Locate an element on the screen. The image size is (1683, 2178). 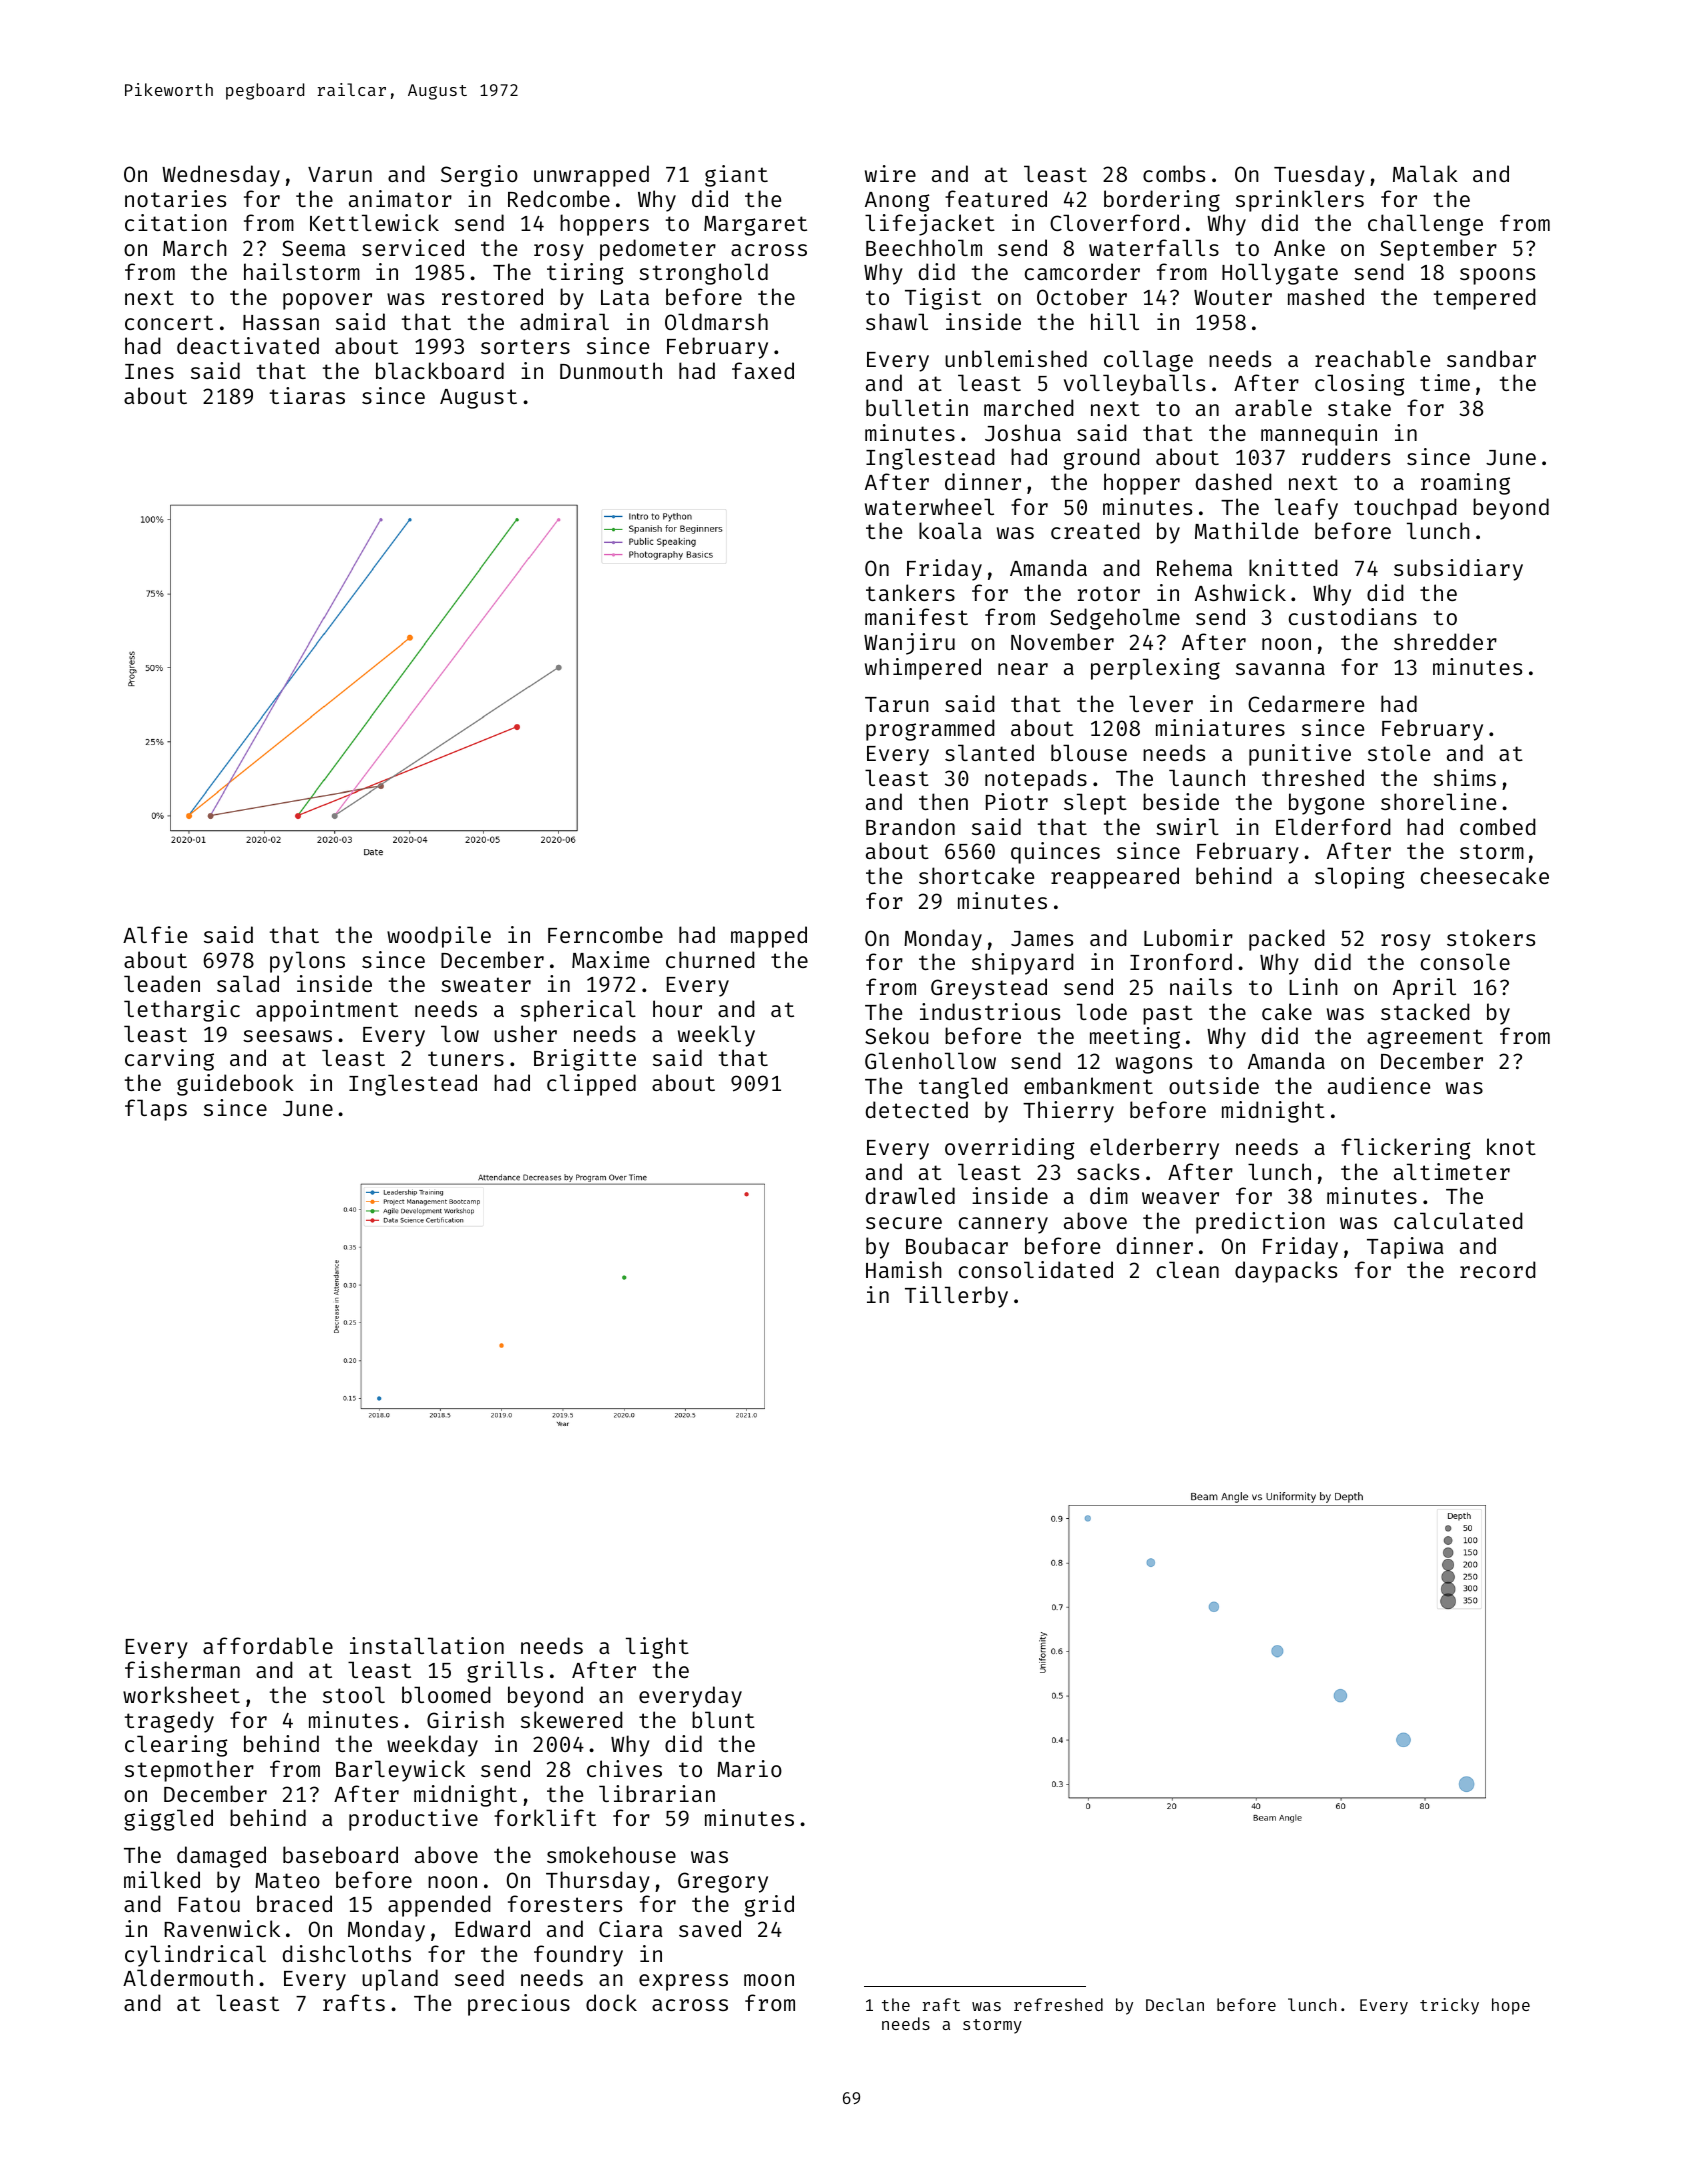
Cedarmere is located at coordinates (1306, 703).
